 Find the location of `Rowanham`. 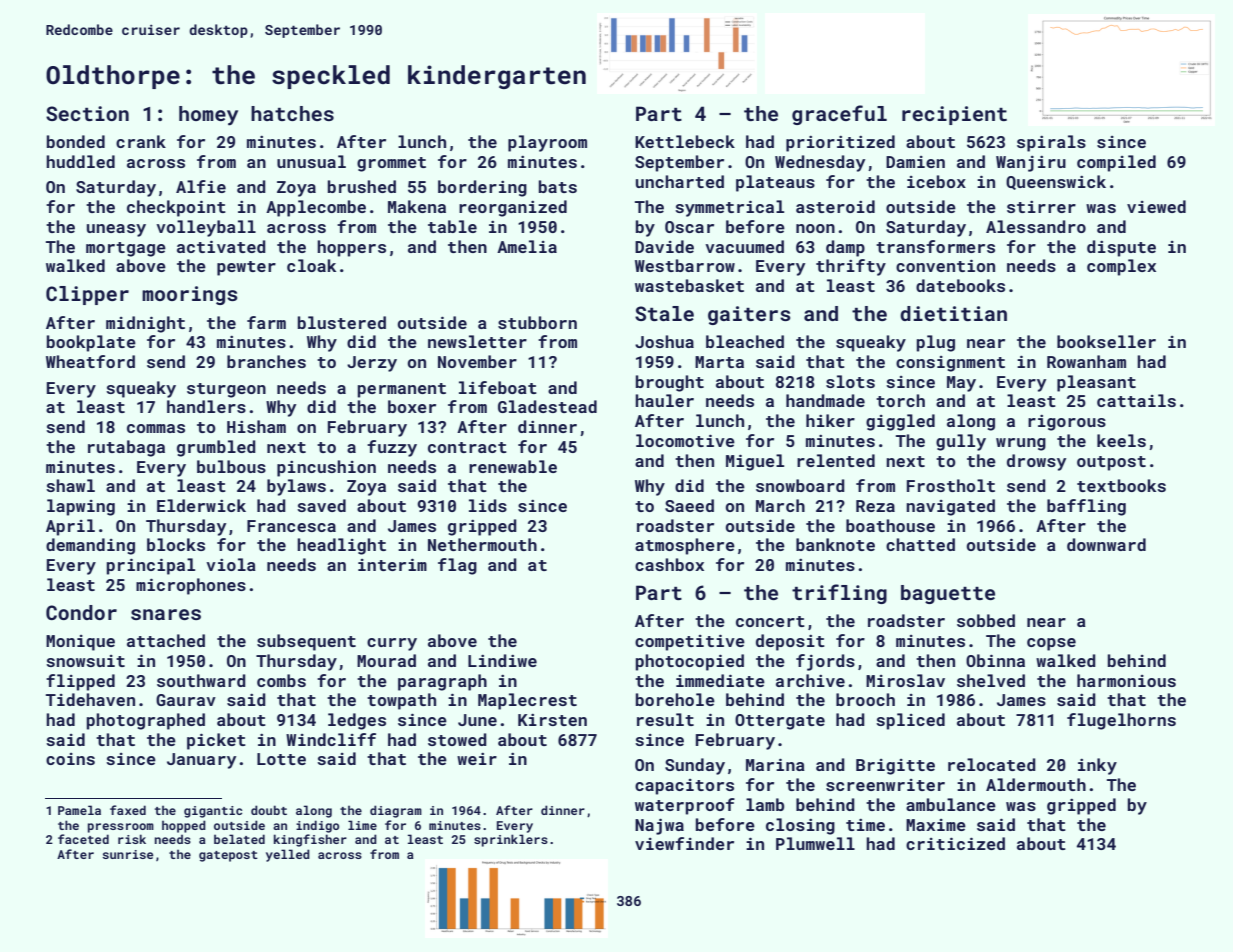

Rowanham is located at coordinates (1086, 361).
